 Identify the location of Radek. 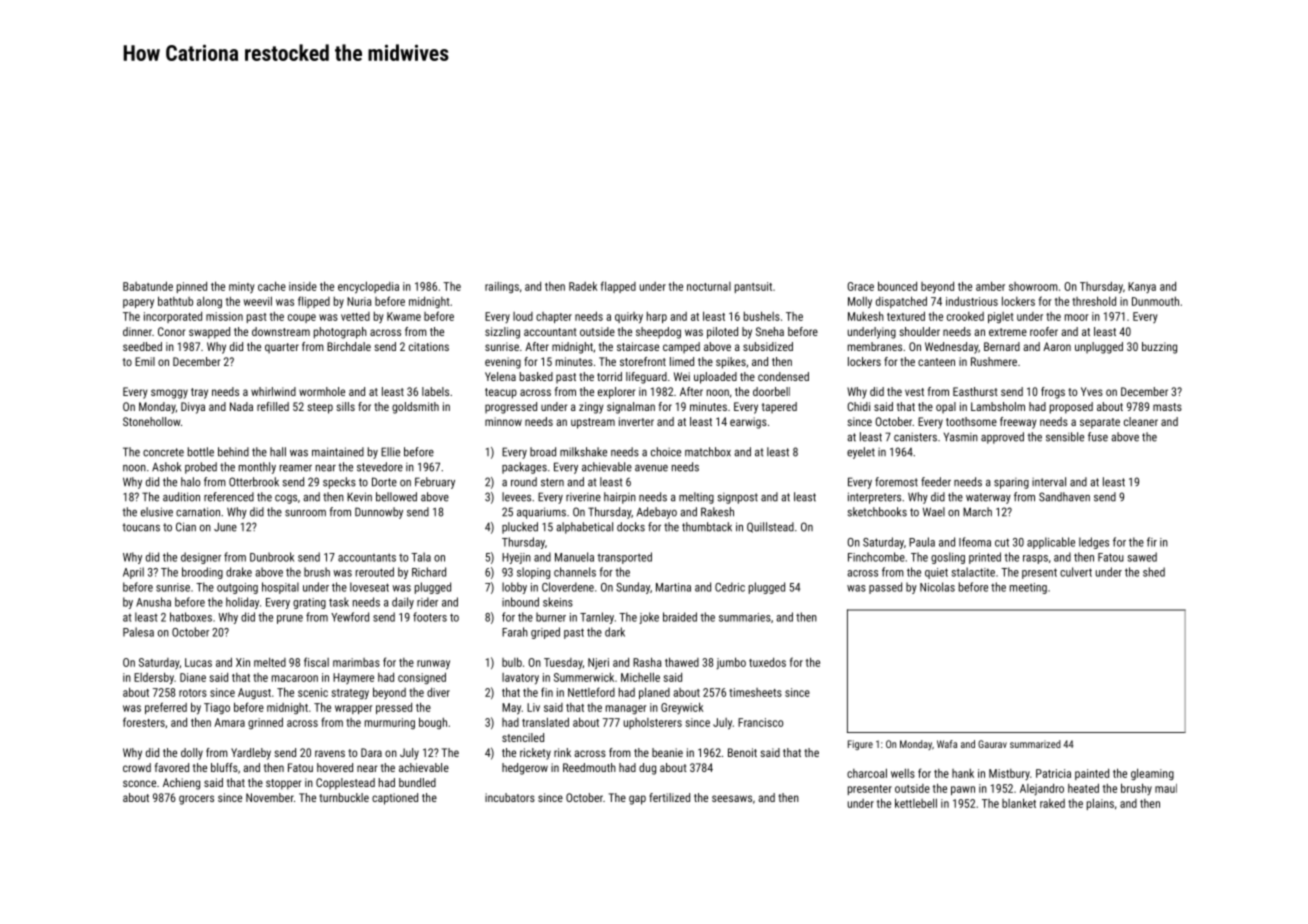
(583, 286).
